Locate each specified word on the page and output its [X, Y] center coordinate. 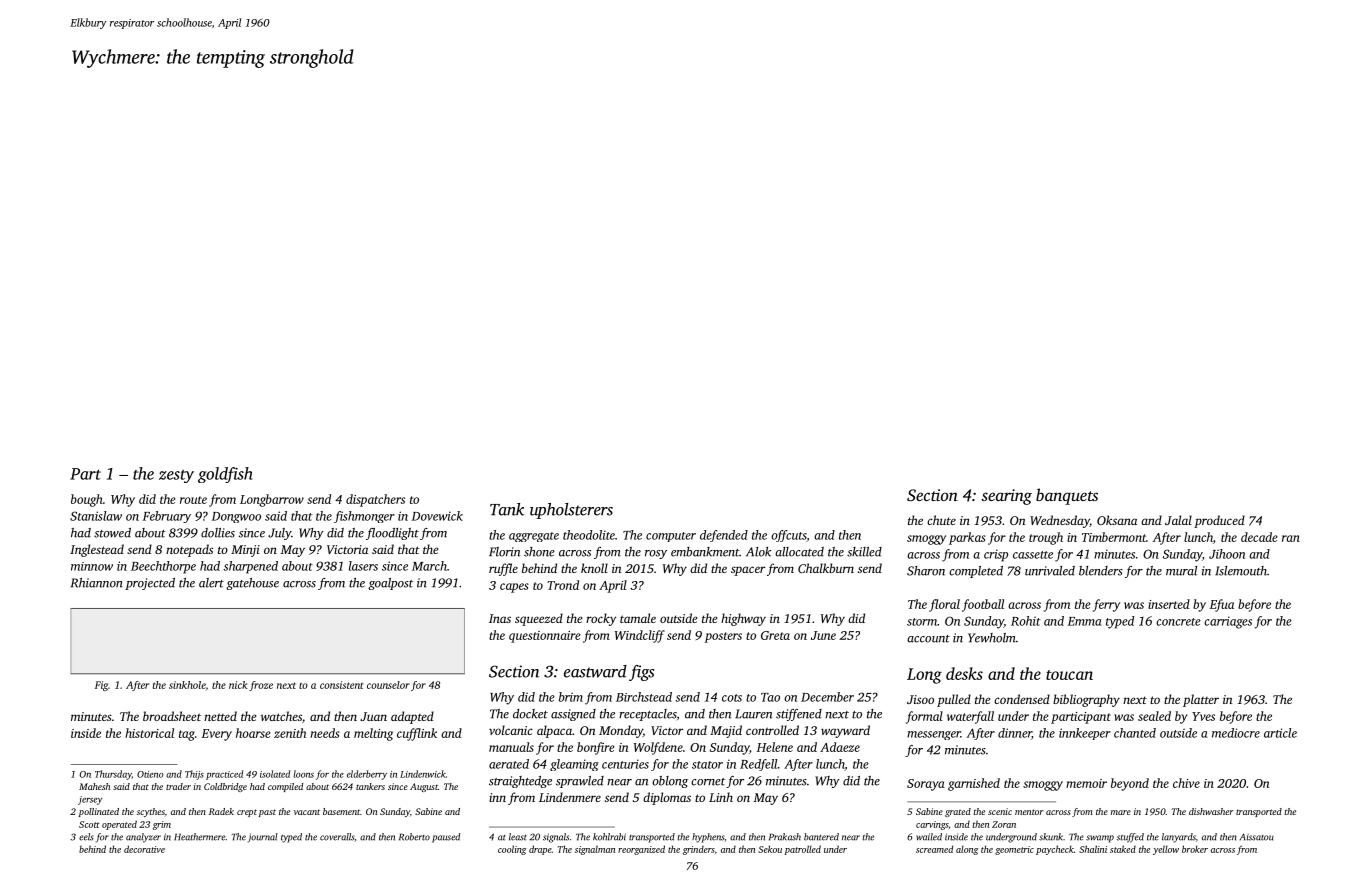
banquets [1067, 496]
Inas [500, 618]
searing [1006, 497]
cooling [512, 850]
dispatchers [375, 500]
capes [514, 588]
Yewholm [992, 638]
